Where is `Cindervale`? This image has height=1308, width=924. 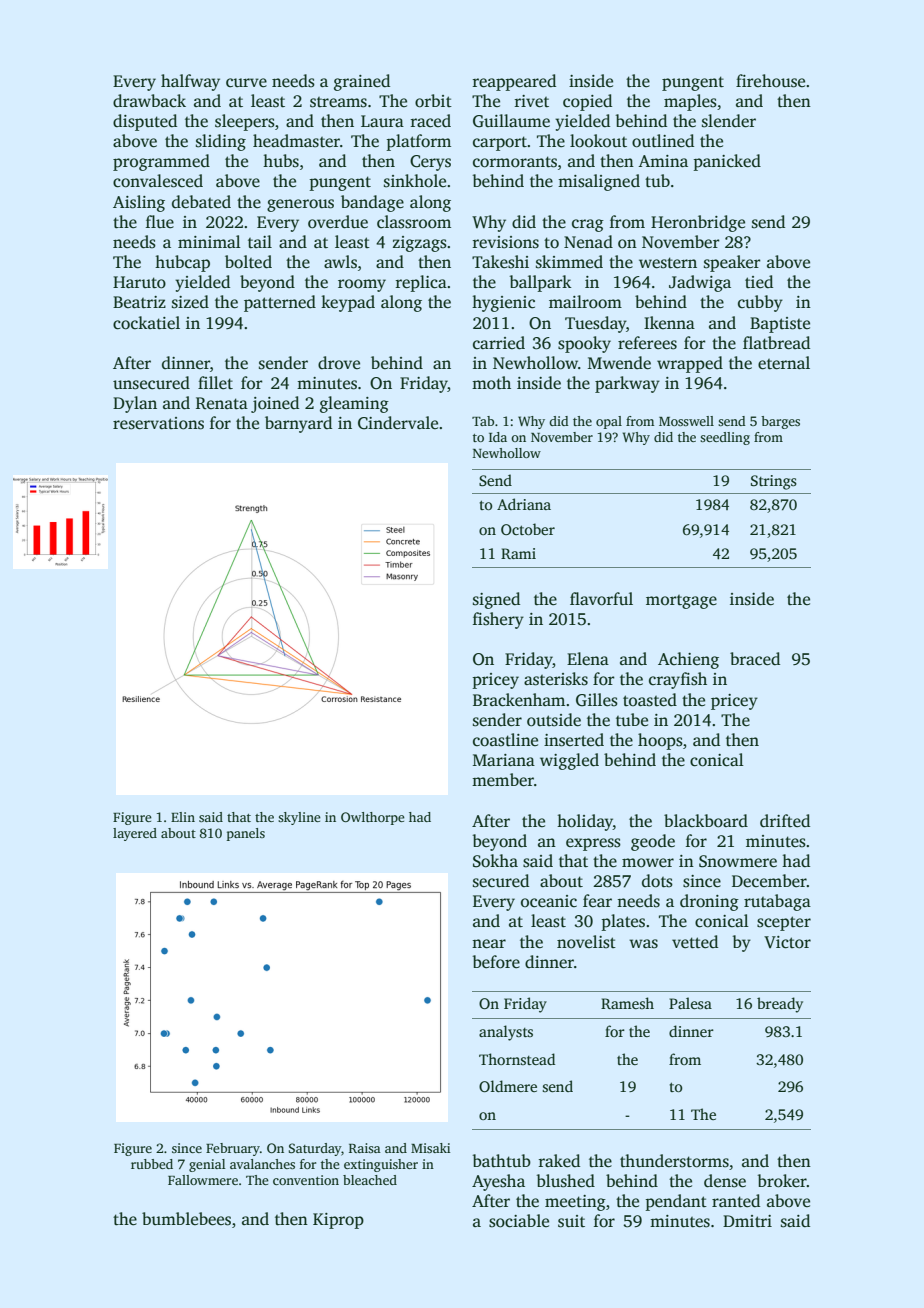 Cindervale is located at coordinates (398, 423).
